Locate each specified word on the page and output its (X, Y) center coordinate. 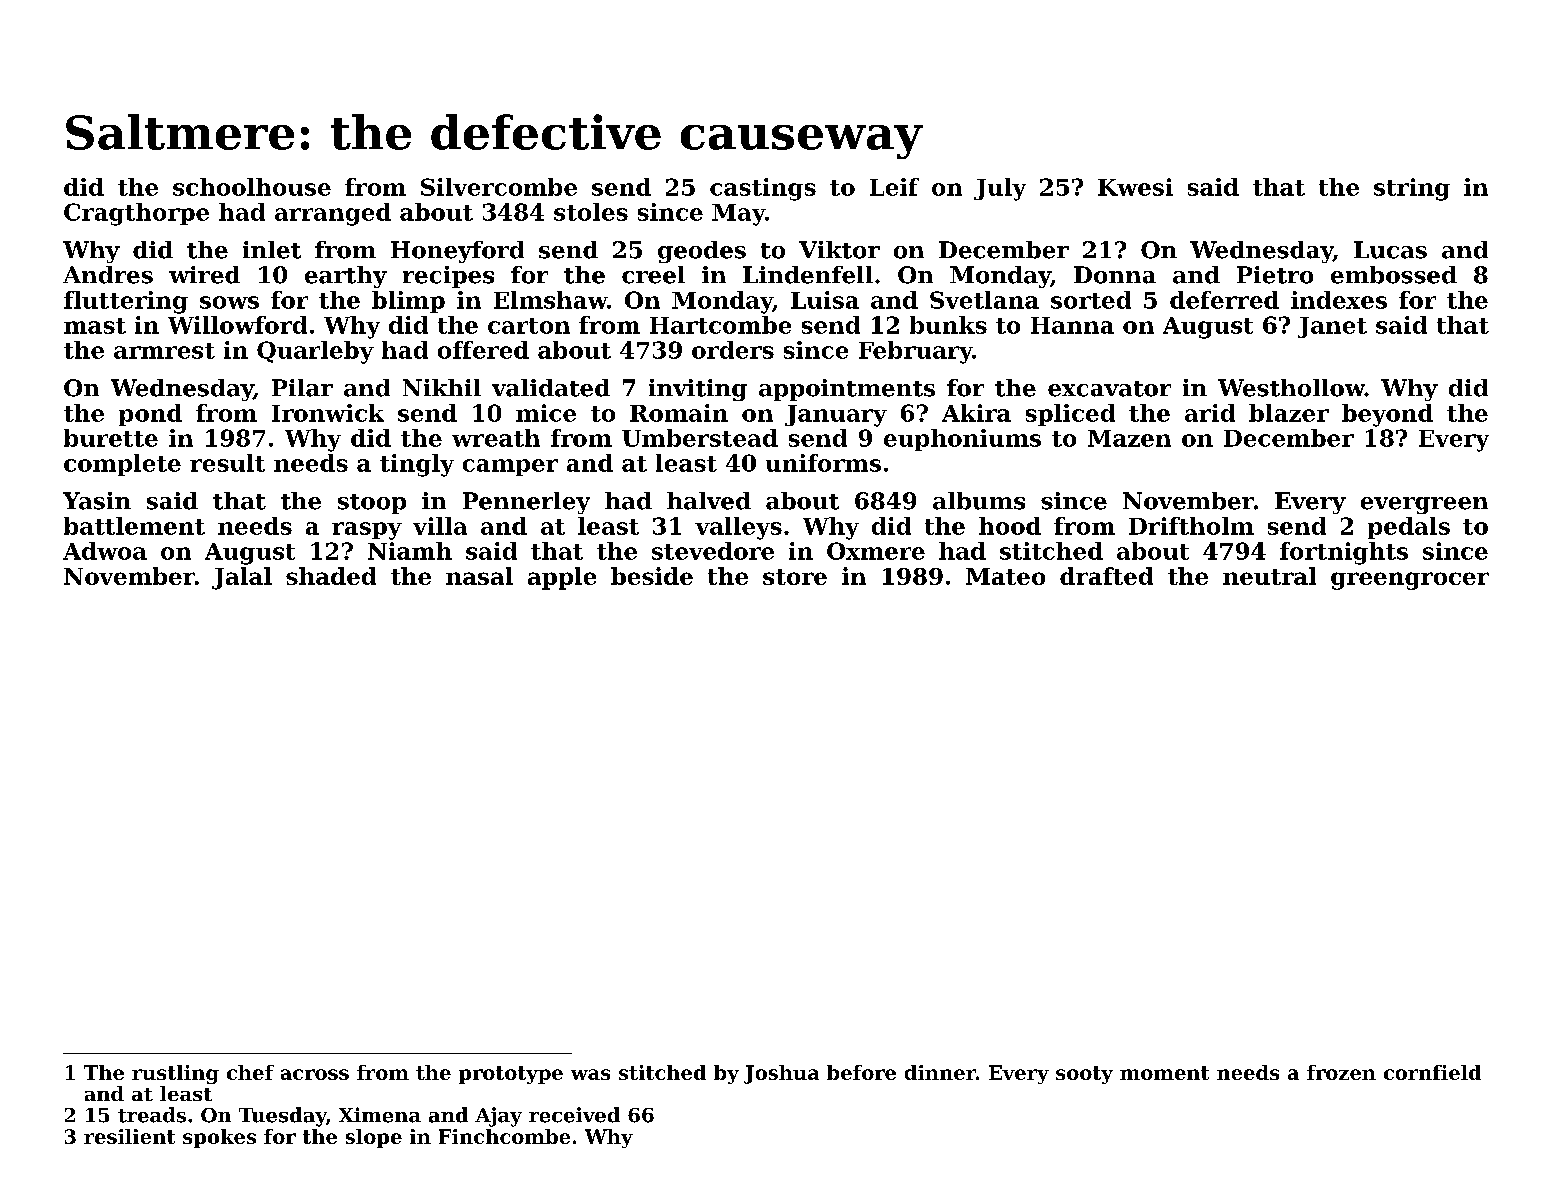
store (795, 577)
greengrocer (1410, 581)
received (574, 1115)
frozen (1341, 1072)
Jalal (242, 578)
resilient (129, 1136)
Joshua (781, 1074)
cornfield (1432, 1072)
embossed (1394, 275)
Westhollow (1291, 388)
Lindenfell (808, 275)
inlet (272, 250)
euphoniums (962, 440)
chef (250, 1072)
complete (122, 465)
